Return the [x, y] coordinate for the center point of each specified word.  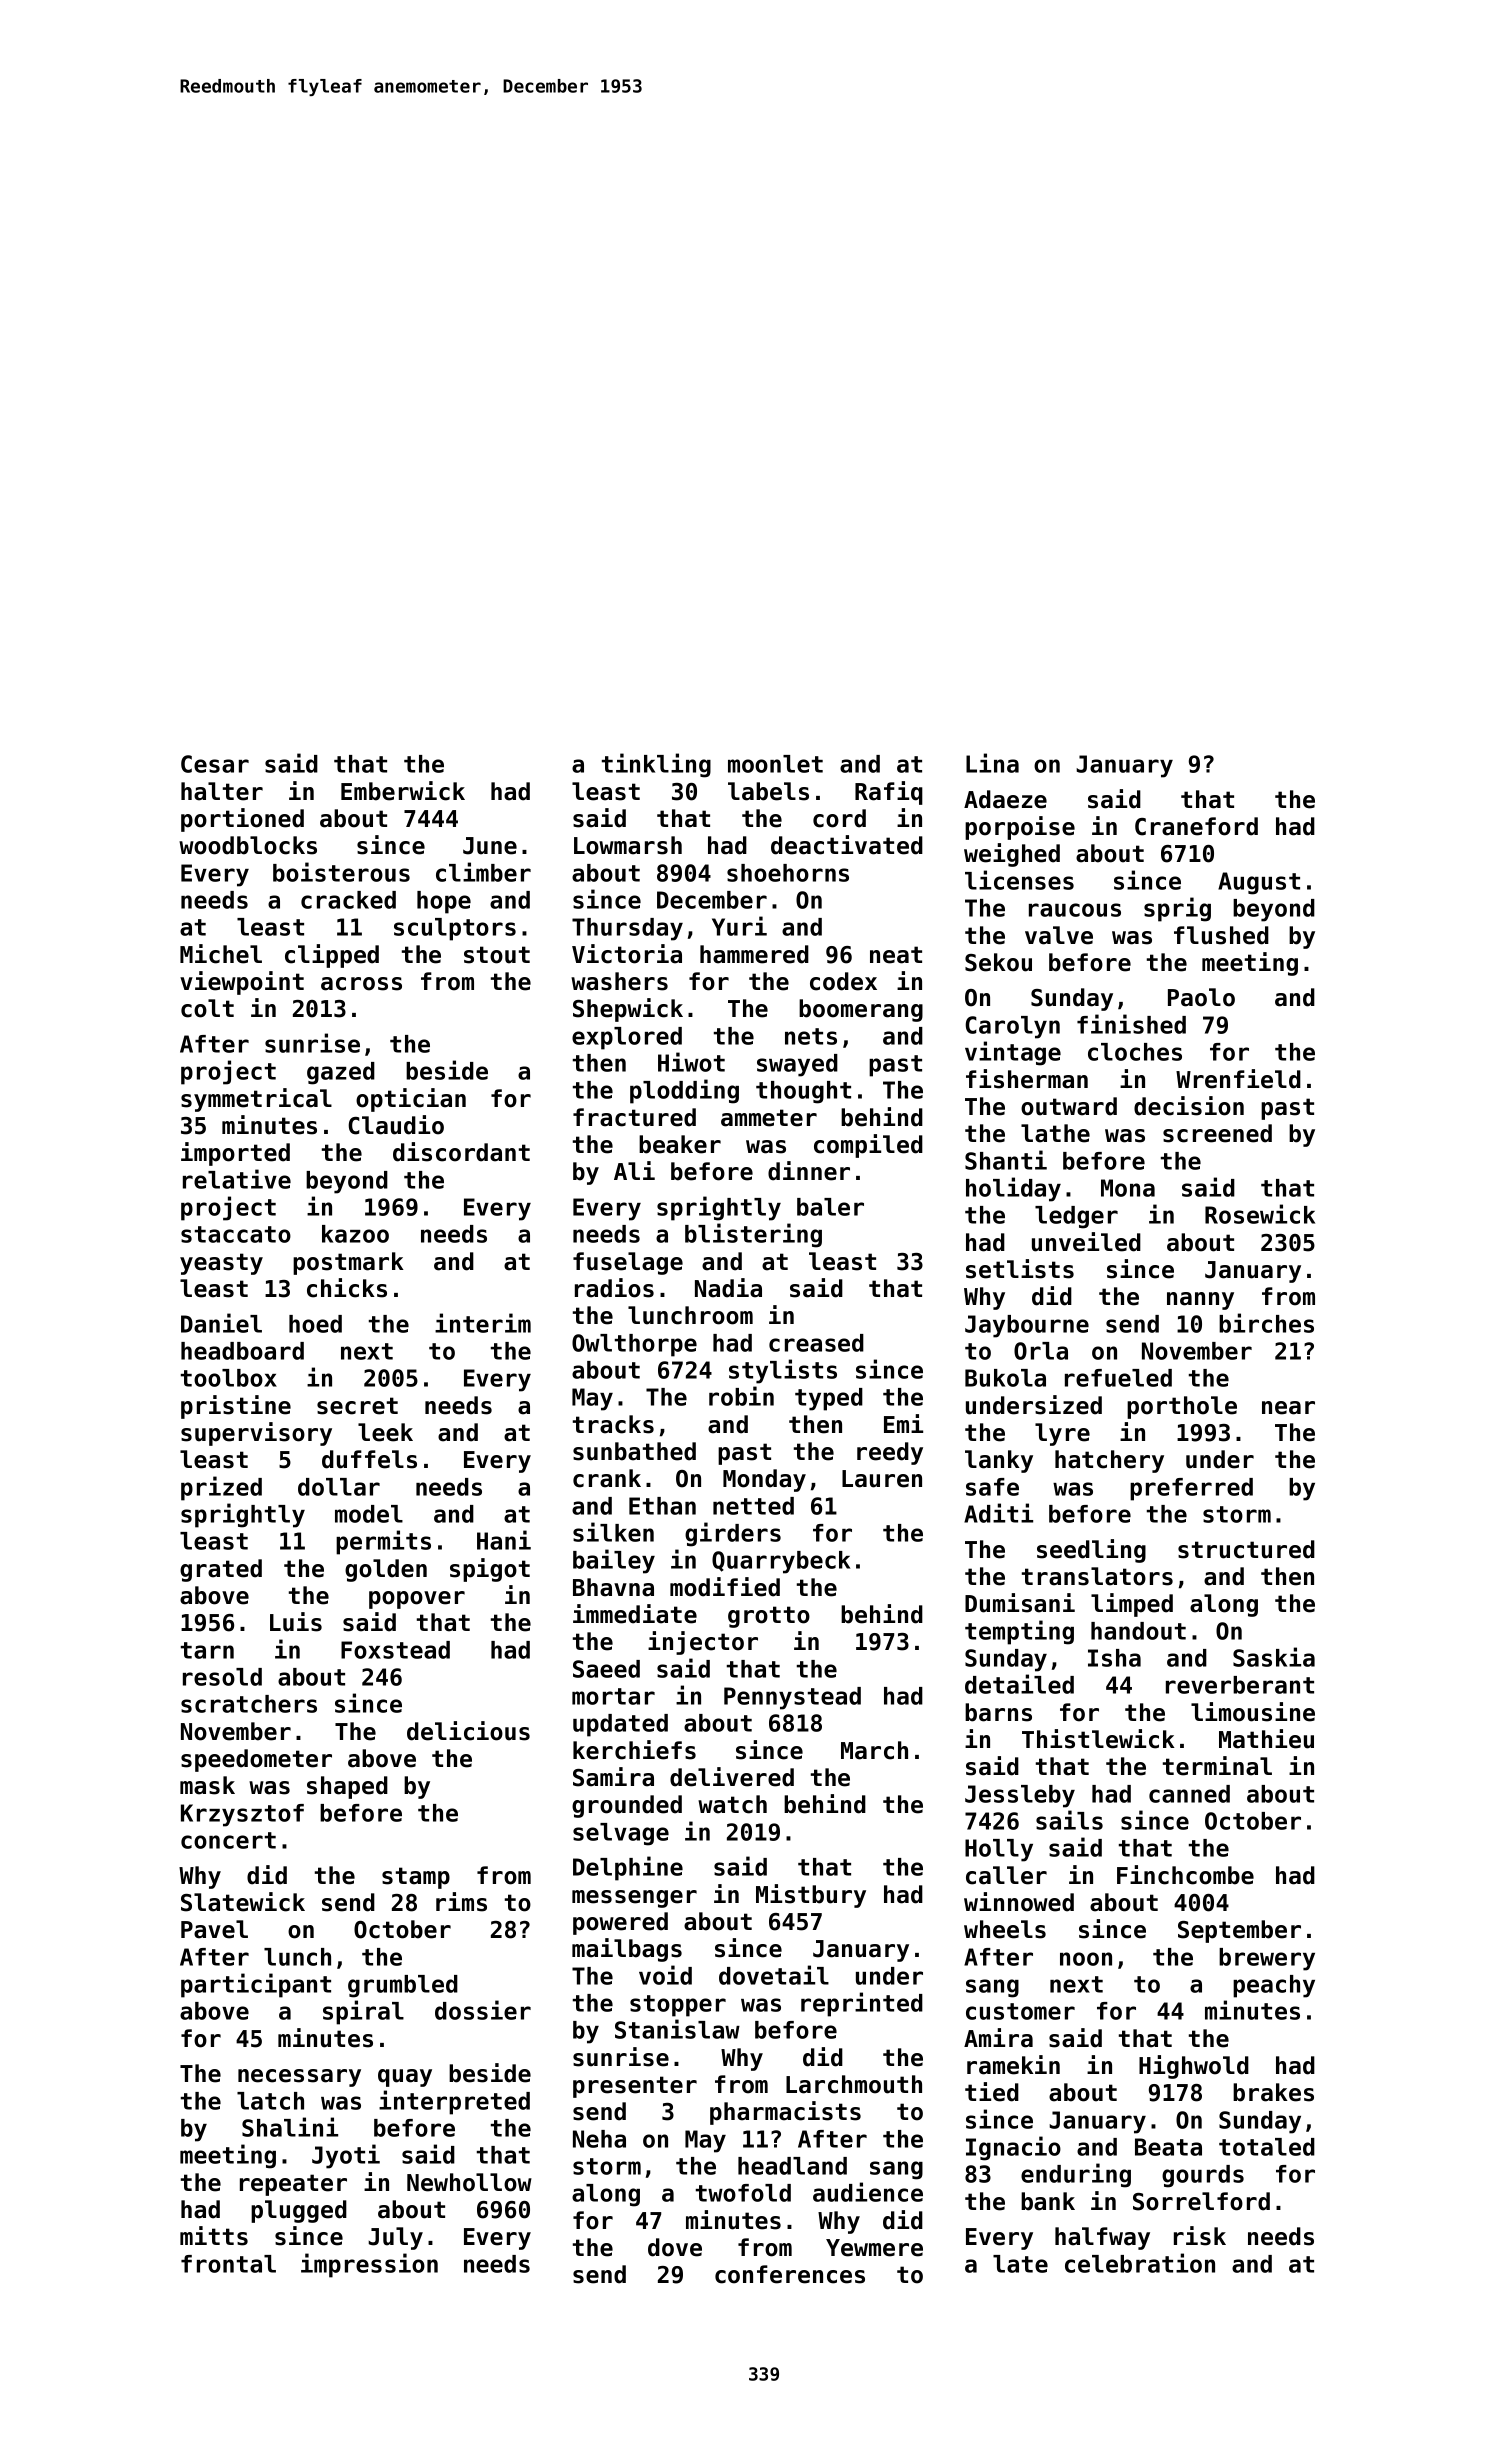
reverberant [1240, 1685]
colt [207, 1008]
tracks [613, 1424]
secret [357, 1406]
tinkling [656, 765]
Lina [992, 763]
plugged [299, 2211]
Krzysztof [242, 1815]
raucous [1075, 910]
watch [732, 1804]
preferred [1191, 1489]
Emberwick [403, 791]
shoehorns [788, 873]
